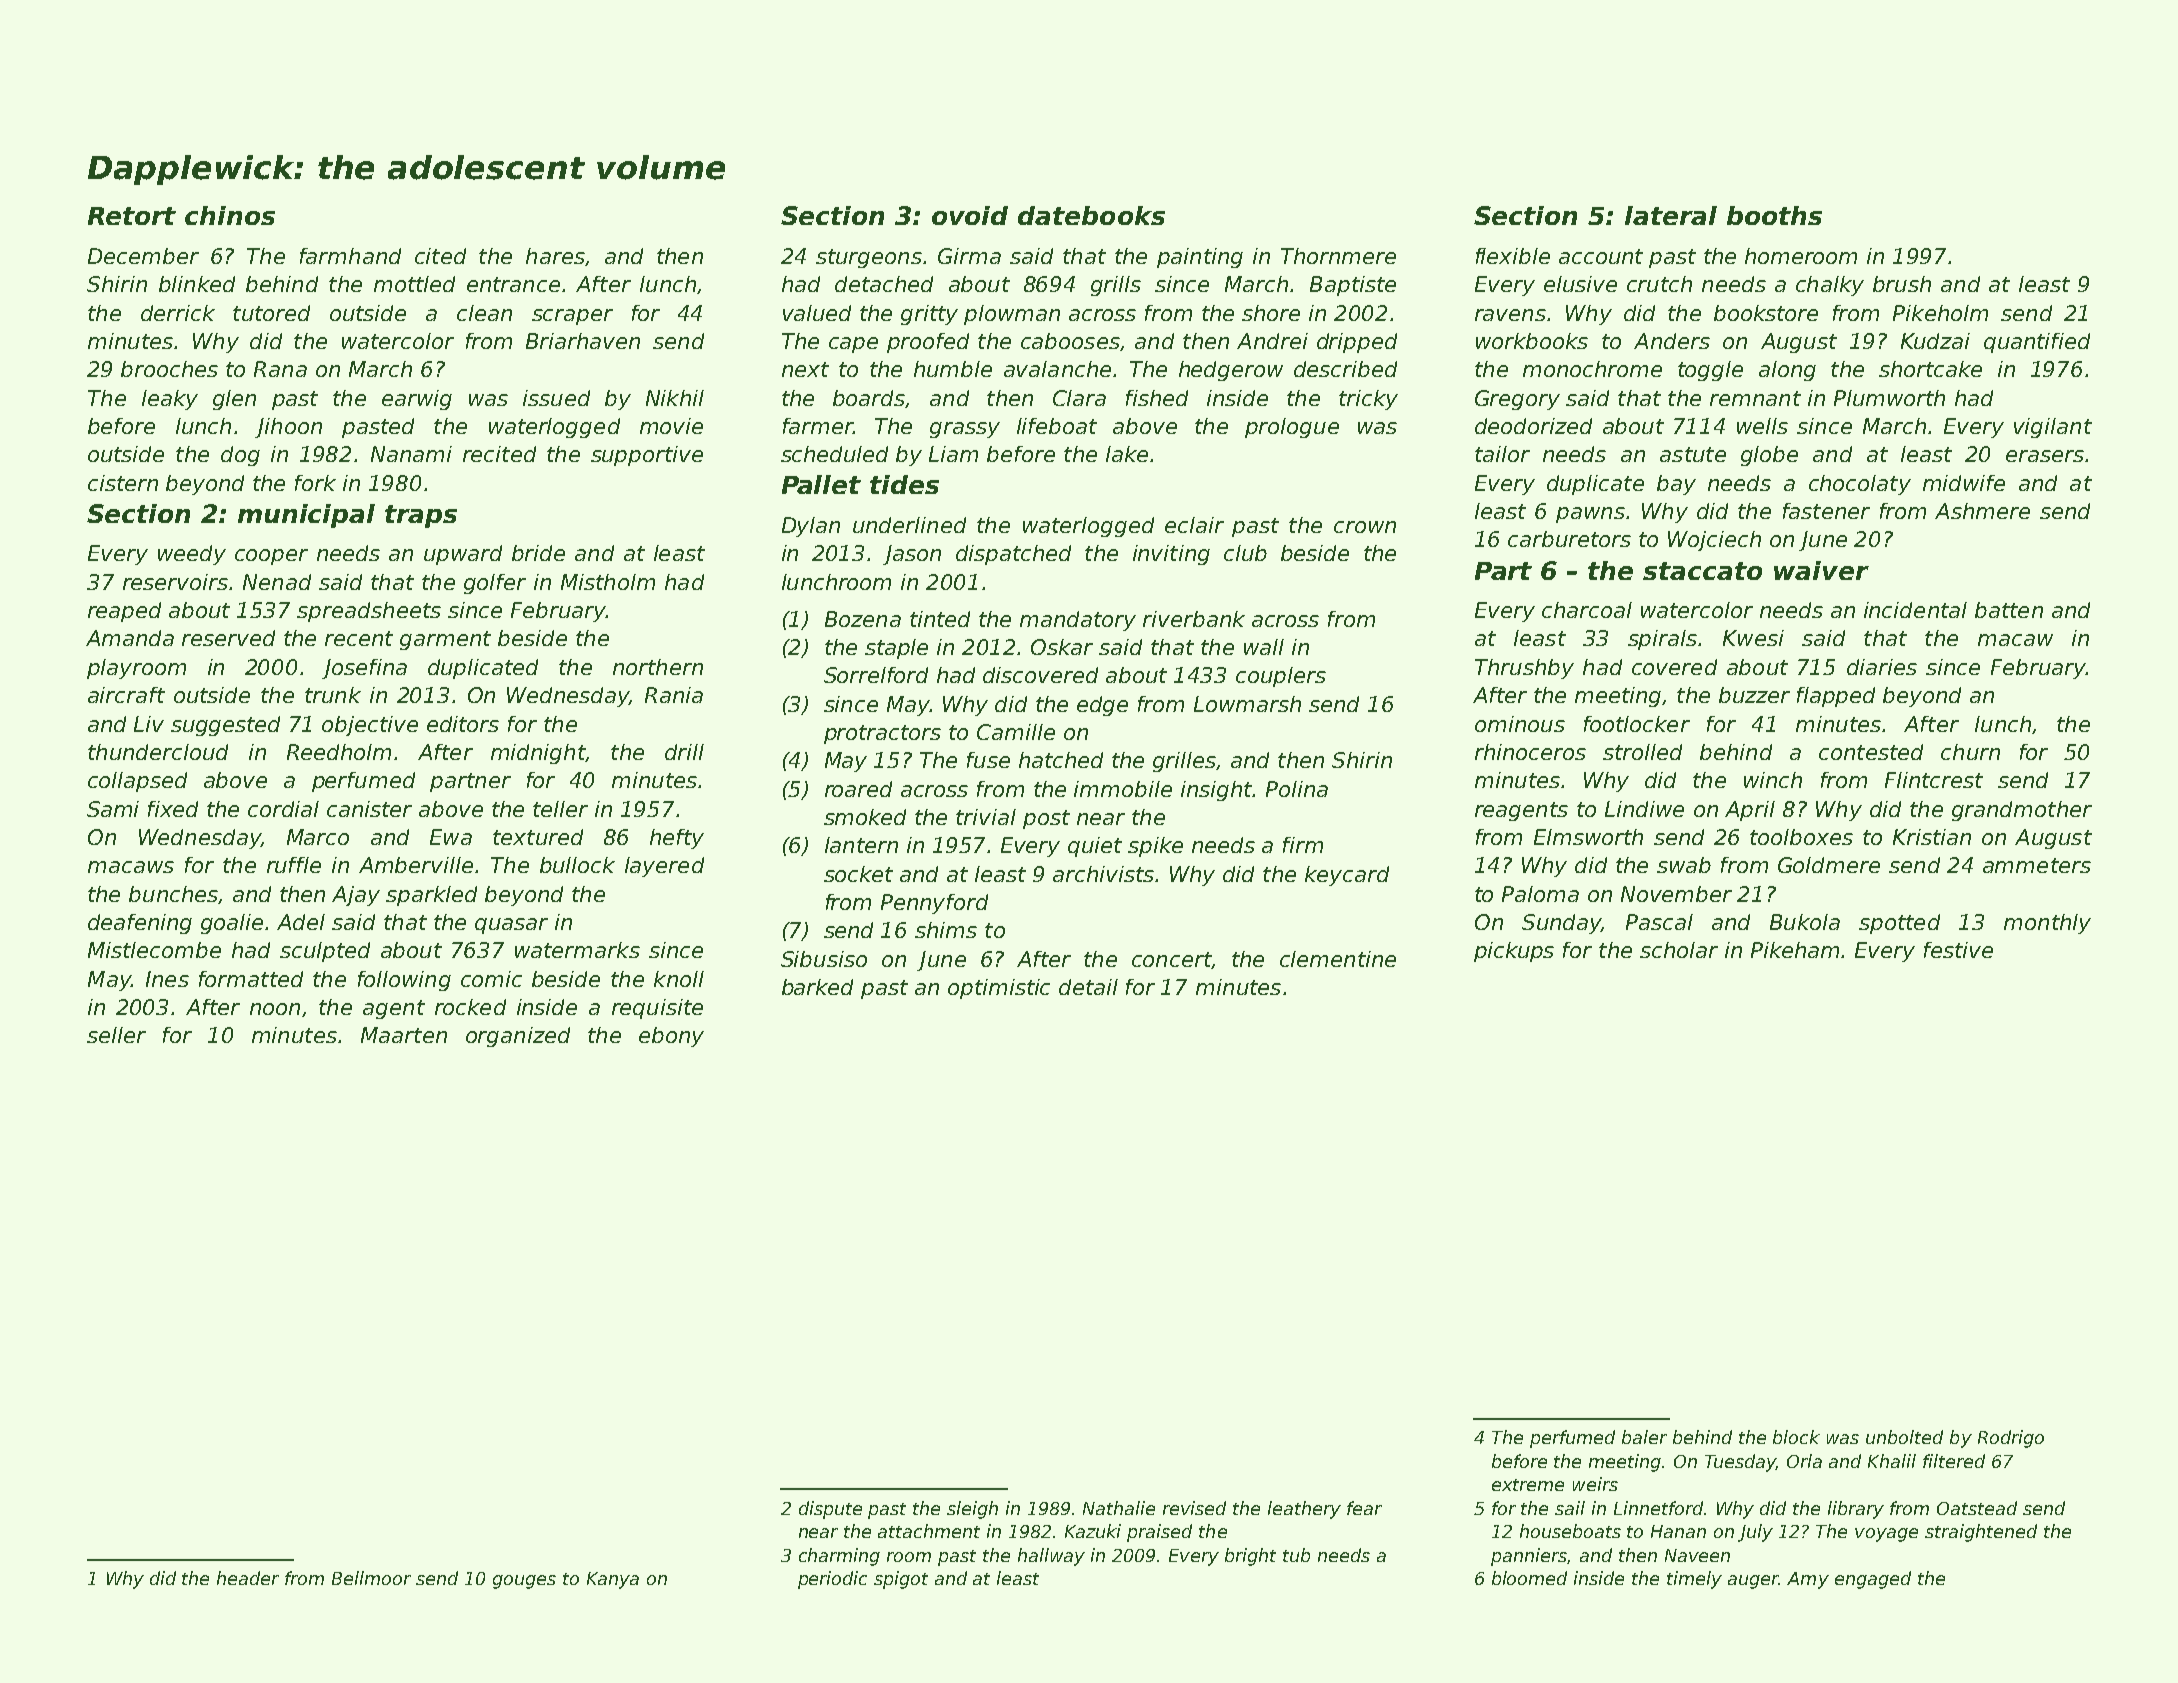 This screenshot has width=2178, height=1683. Describe the element at coordinates (1529, 1578) in the screenshot. I see `bloomed` at that location.
